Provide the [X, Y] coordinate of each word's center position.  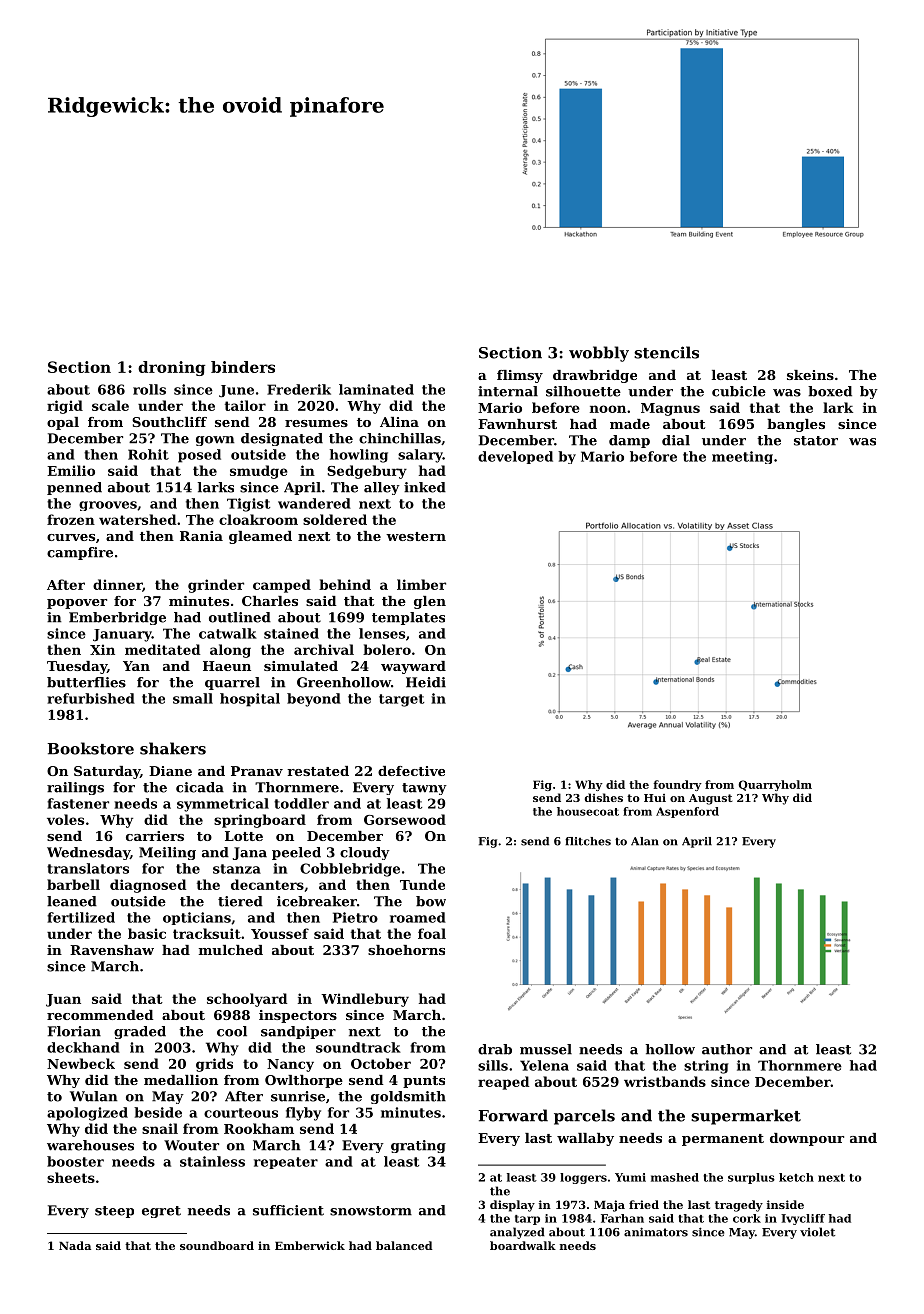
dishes [604, 797]
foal [432, 933]
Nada [75, 1245]
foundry [677, 785]
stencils [666, 352]
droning [171, 368]
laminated [376, 389]
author [727, 1049]
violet [817, 1232]
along [230, 651]
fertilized [81, 917]
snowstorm [371, 1211]
